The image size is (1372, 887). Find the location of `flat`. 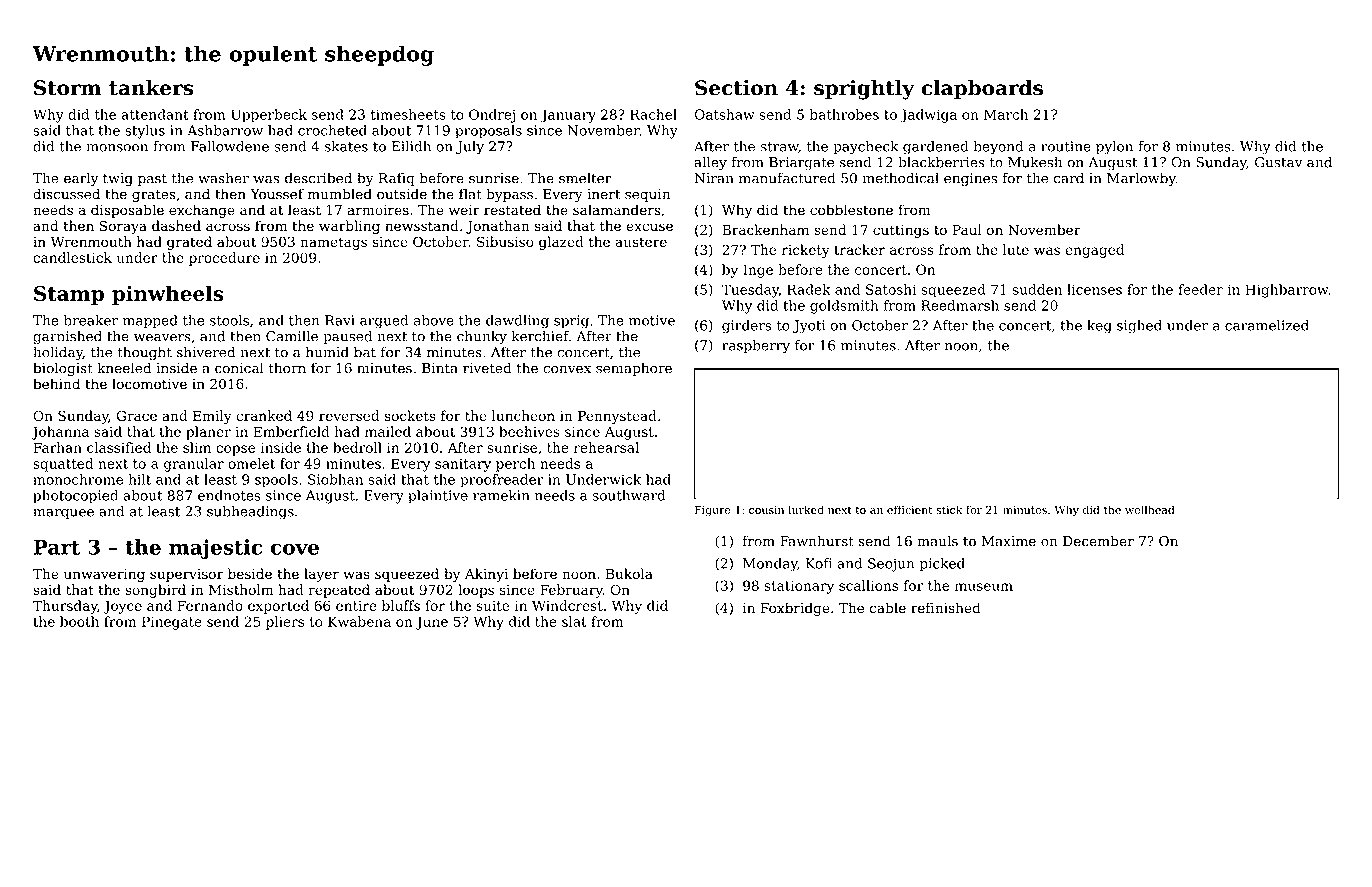

flat is located at coordinates (470, 194).
